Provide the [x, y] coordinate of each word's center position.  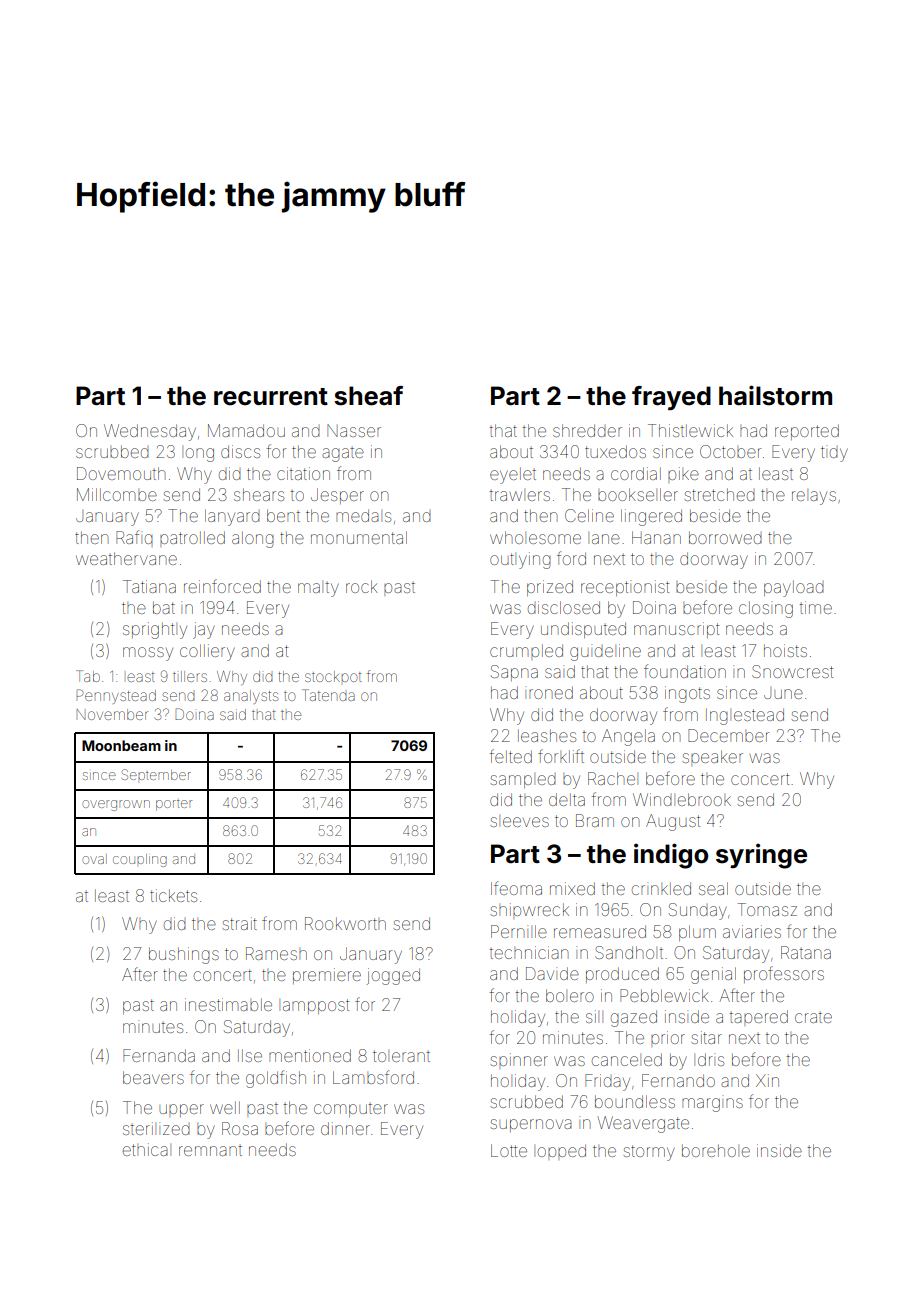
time [815, 607]
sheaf [368, 396]
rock [362, 586]
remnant [210, 1151]
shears [259, 494]
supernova [531, 1125]
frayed [671, 398]
